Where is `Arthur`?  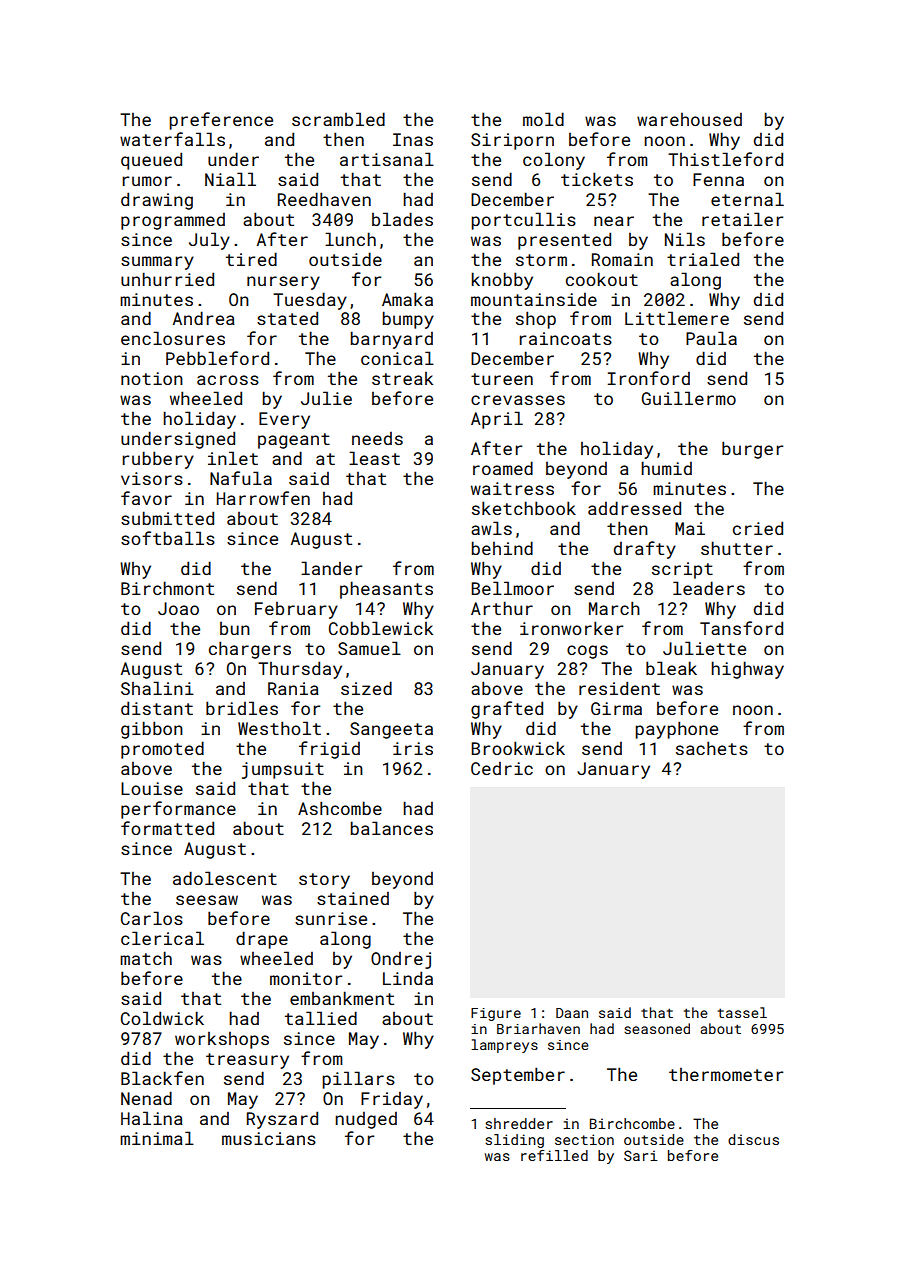 Arthur is located at coordinates (502, 608).
